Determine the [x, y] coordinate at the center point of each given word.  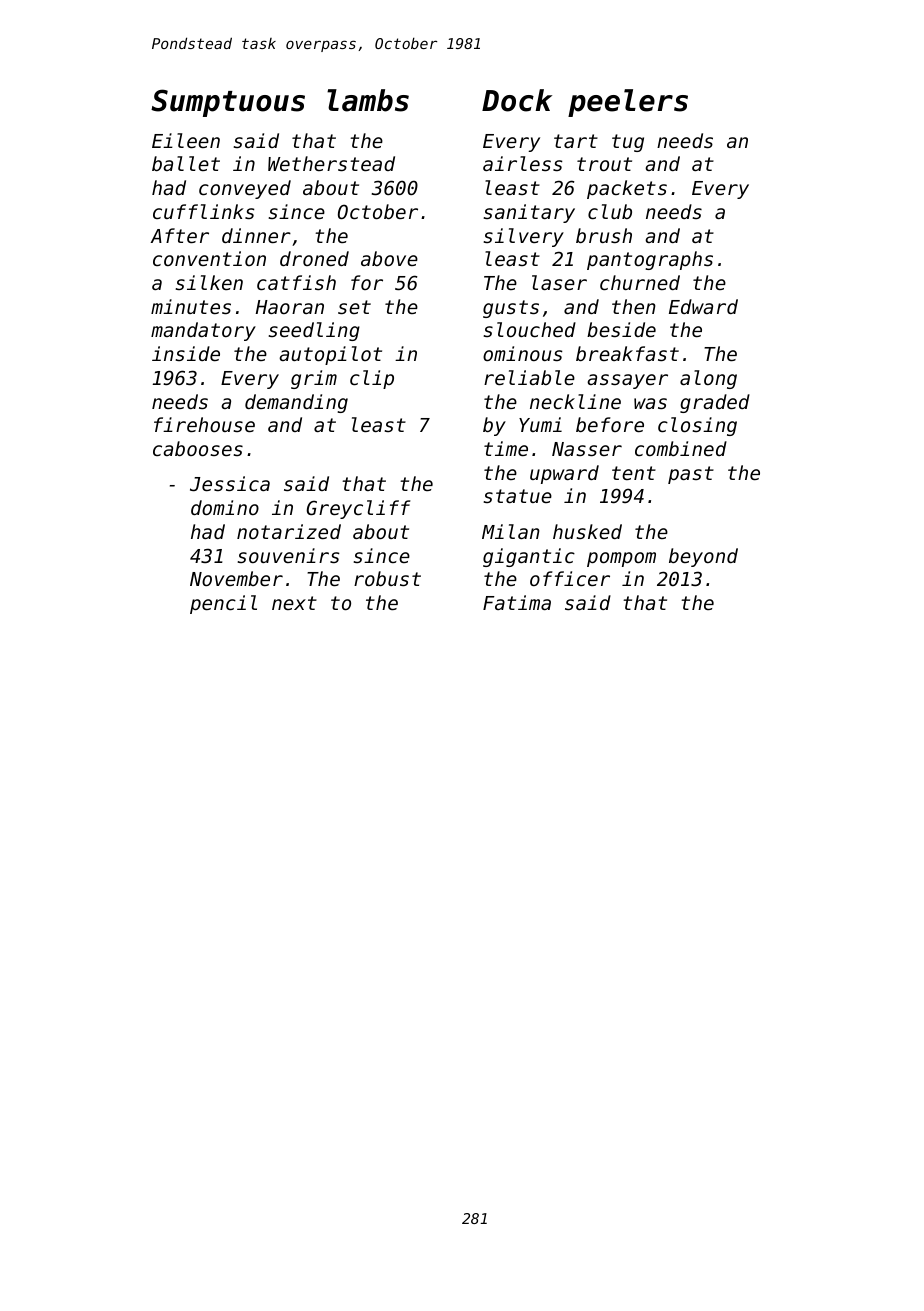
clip [372, 379]
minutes [191, 306]
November [236, 578]
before [610, 424]
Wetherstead [331, 163]
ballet [186, 163]
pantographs [650, 260]
